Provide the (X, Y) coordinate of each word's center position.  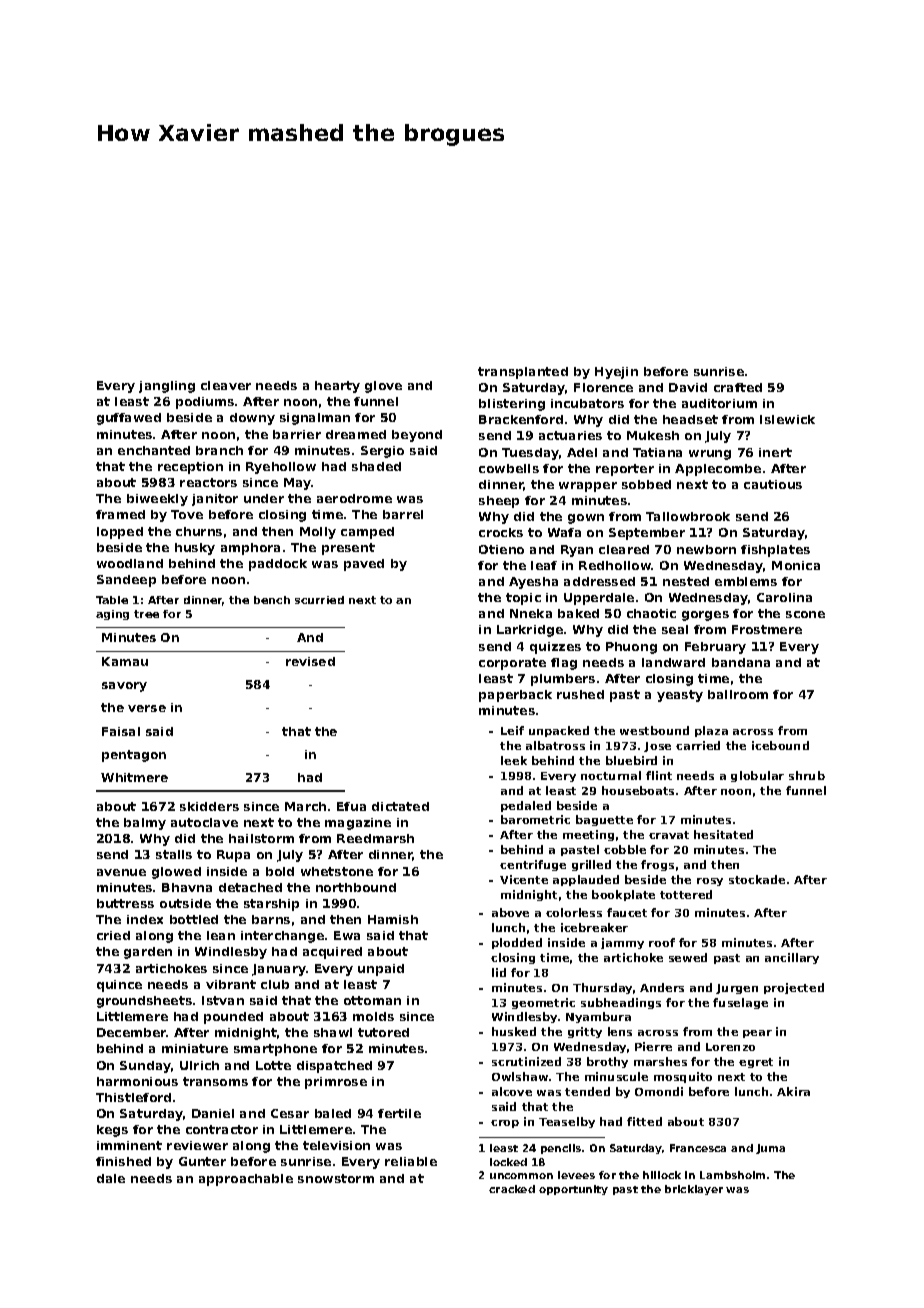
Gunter (202, 1161)
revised (310, 661)
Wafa (564, 532)
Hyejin (616, 373)
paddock (278, 565)
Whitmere (134, 777)
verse (147, 708)
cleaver (226, 385)
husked (514, 1031)
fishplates (775, 551)
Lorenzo (730, 1047)
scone (805, 614)
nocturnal (611, 775)
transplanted (523, 373)
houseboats (638, 790)
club (275, 984)
